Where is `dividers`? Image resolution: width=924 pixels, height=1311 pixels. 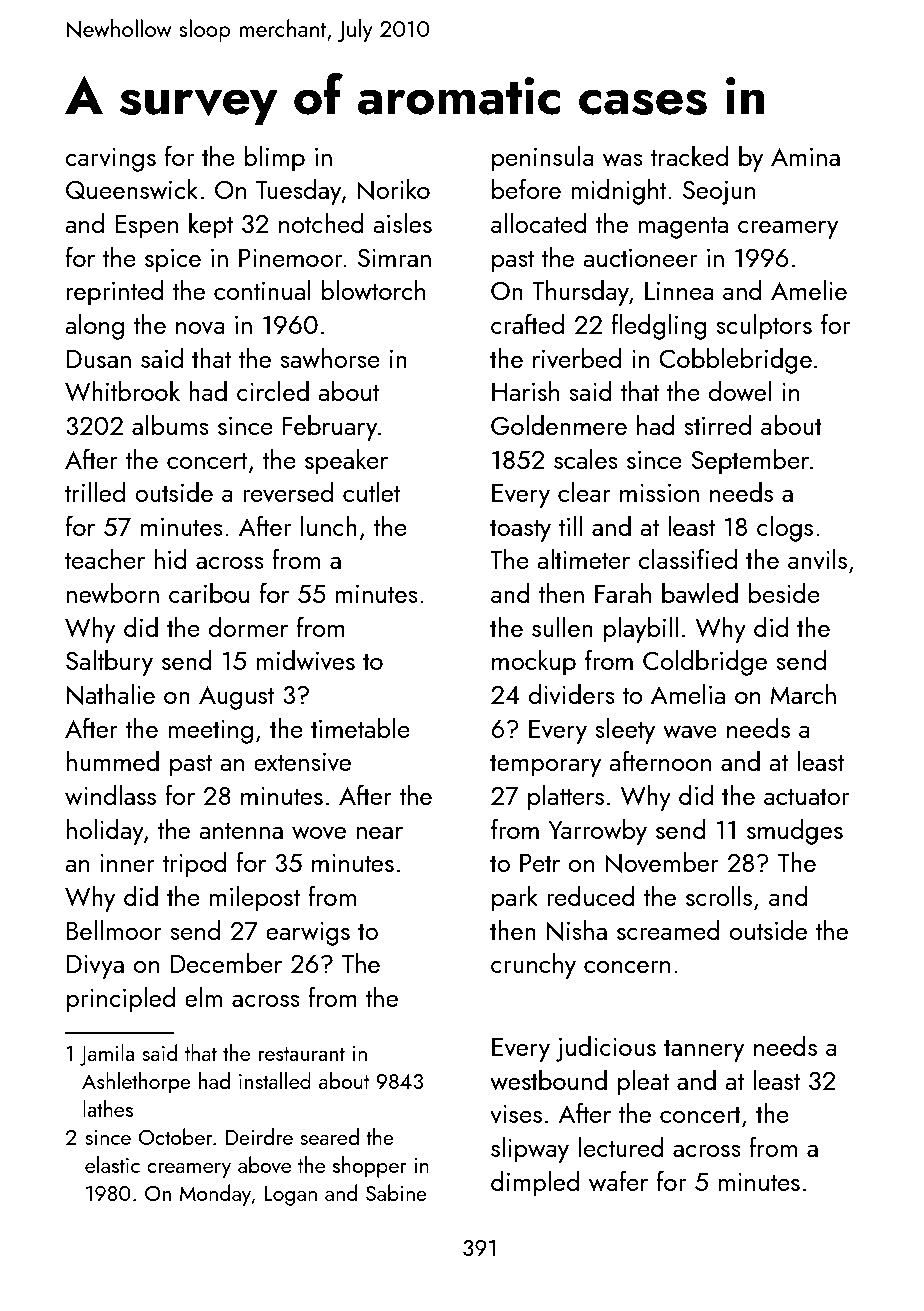 dividers is located at coordinates (572, 694).
